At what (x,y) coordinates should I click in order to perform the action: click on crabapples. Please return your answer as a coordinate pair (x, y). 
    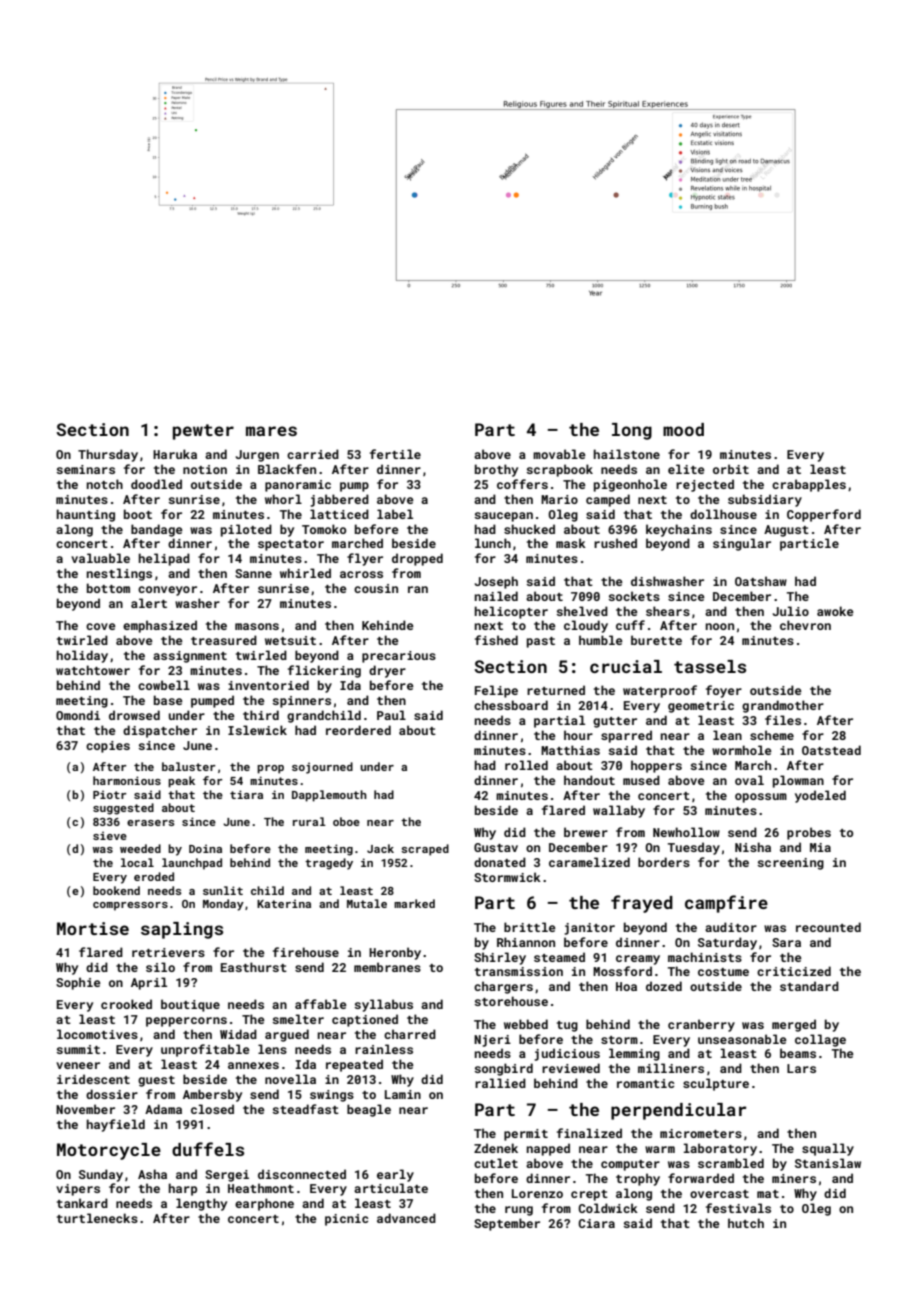
    Looking at the image, I should click on (809, 485).
